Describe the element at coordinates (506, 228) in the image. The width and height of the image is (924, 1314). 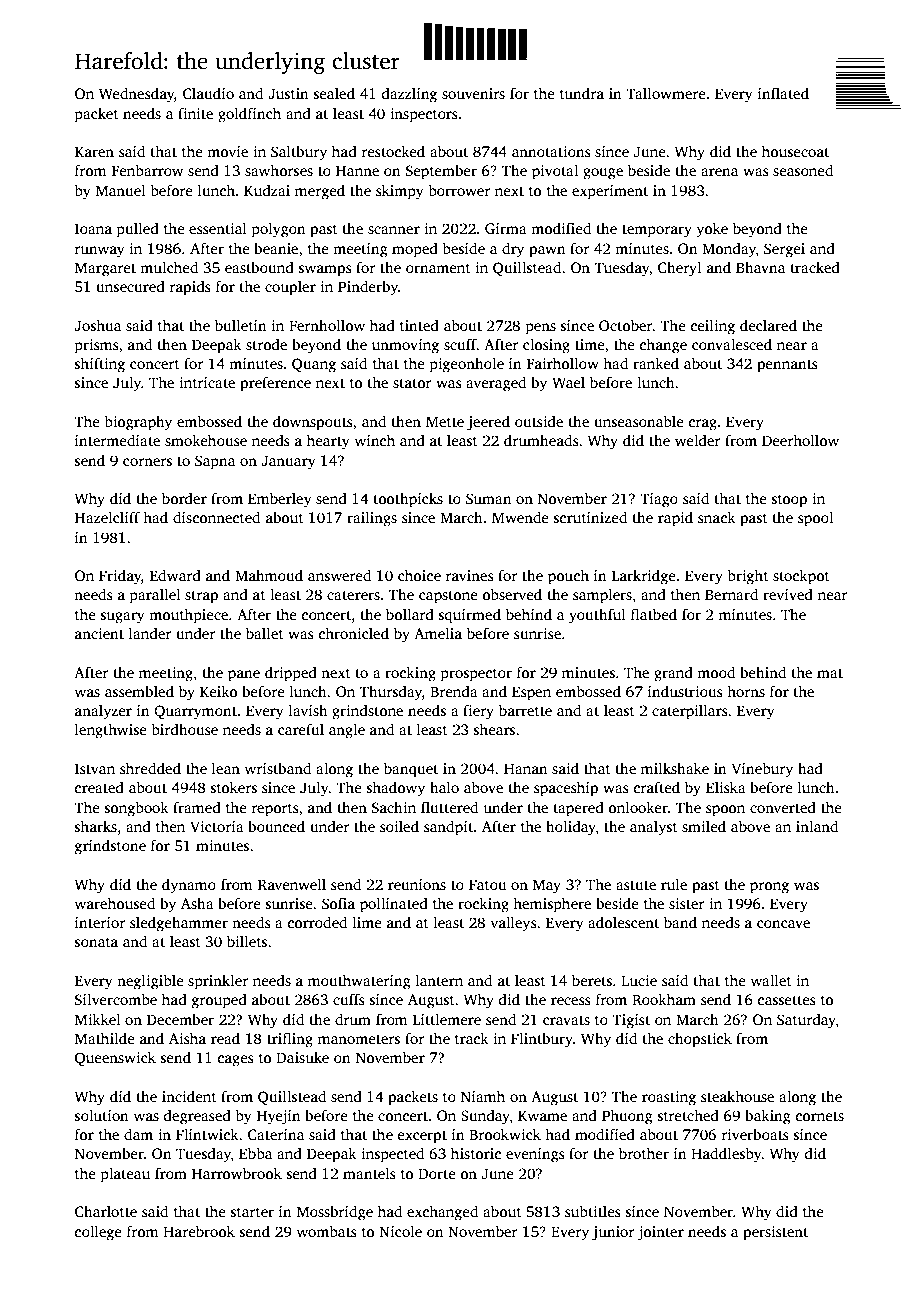
I see `Girma` at that location.
